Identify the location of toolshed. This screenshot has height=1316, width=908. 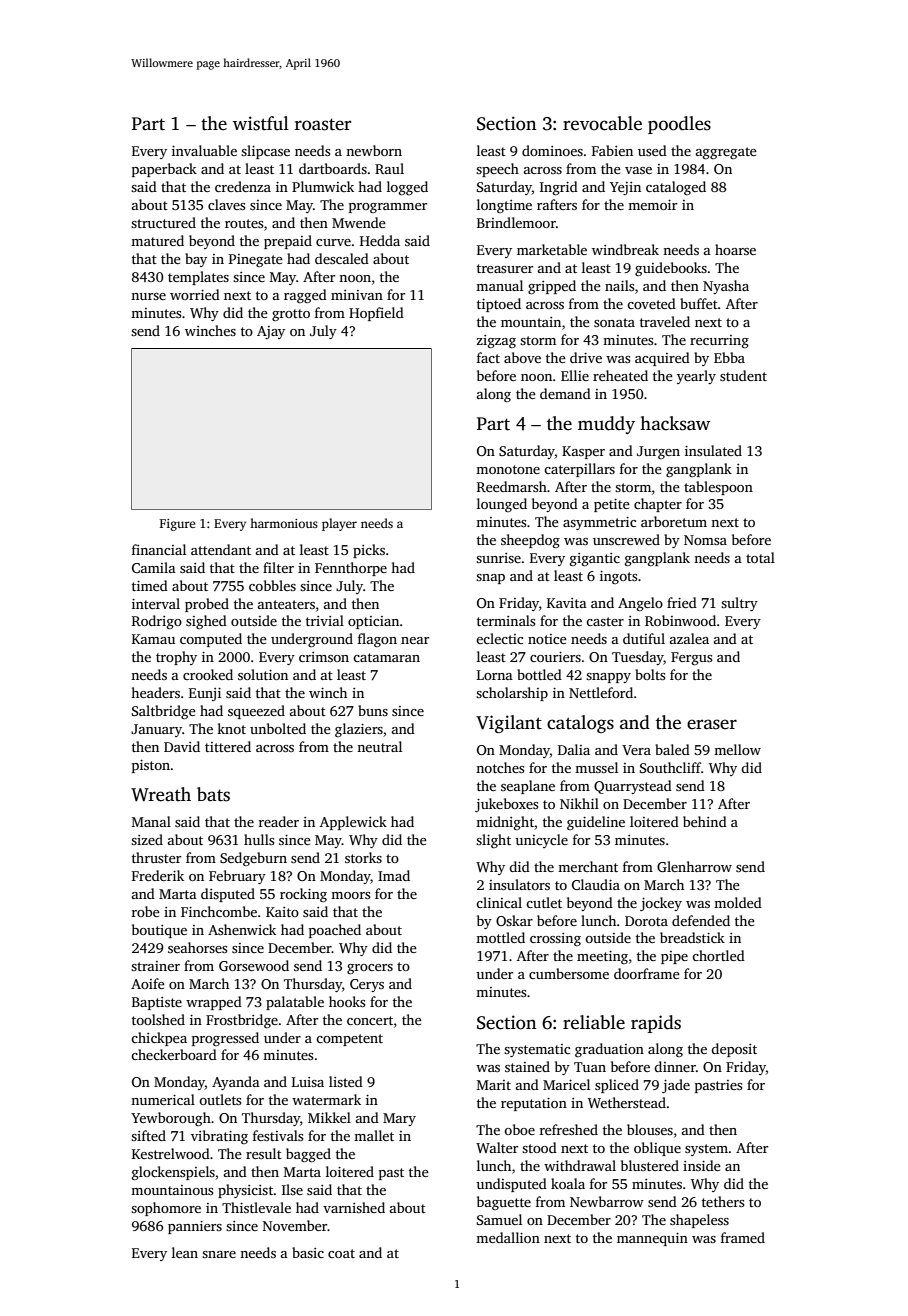
(158, 1019).
